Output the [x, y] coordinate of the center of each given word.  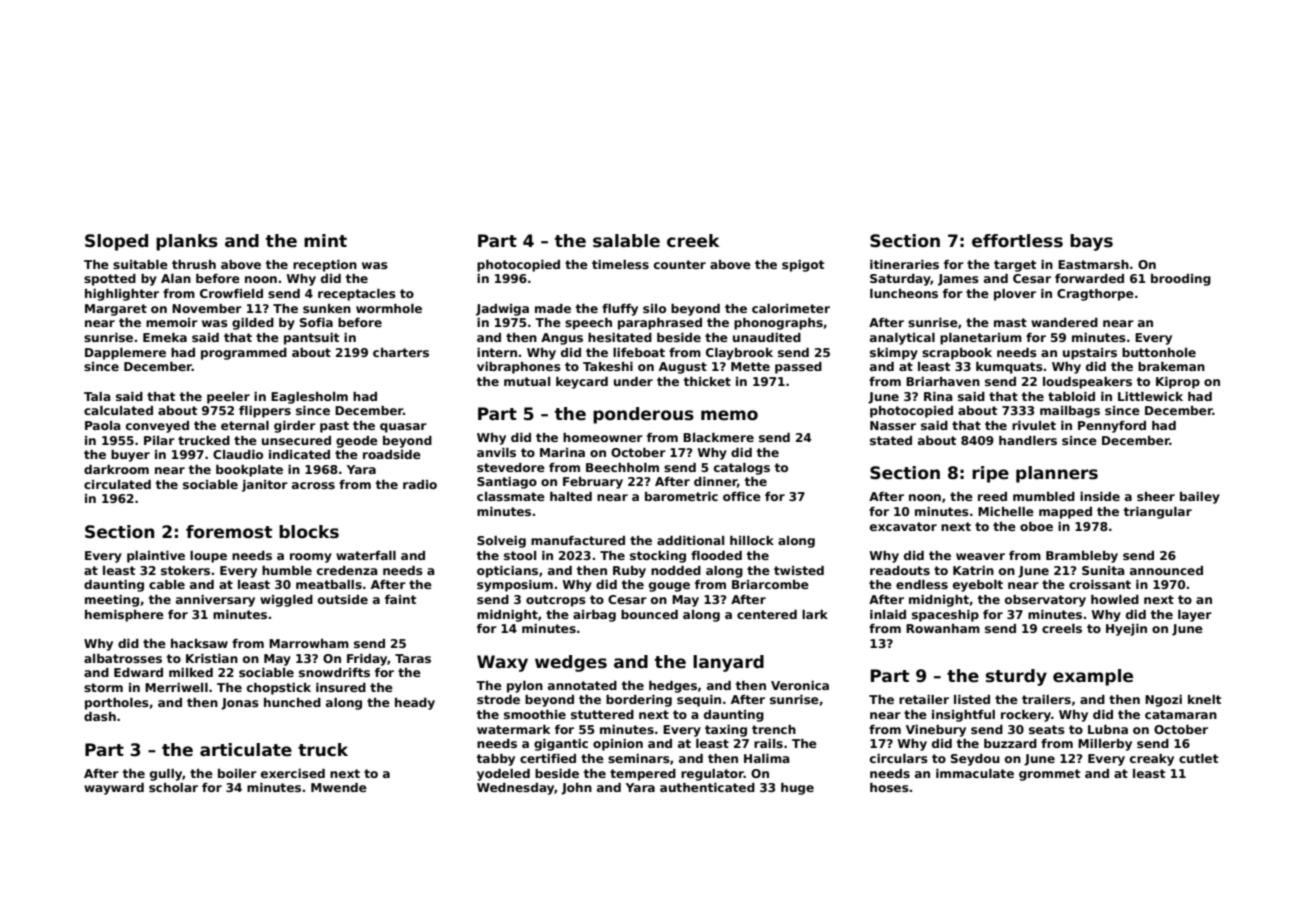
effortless [1017, 241]
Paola [103, 425]
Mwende [339, 787]
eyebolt [978, 586]
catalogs [742, 469]
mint [325, 240]
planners [1057, 474]
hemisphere [124, 616]
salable [626, 241]
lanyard [728, 663]
